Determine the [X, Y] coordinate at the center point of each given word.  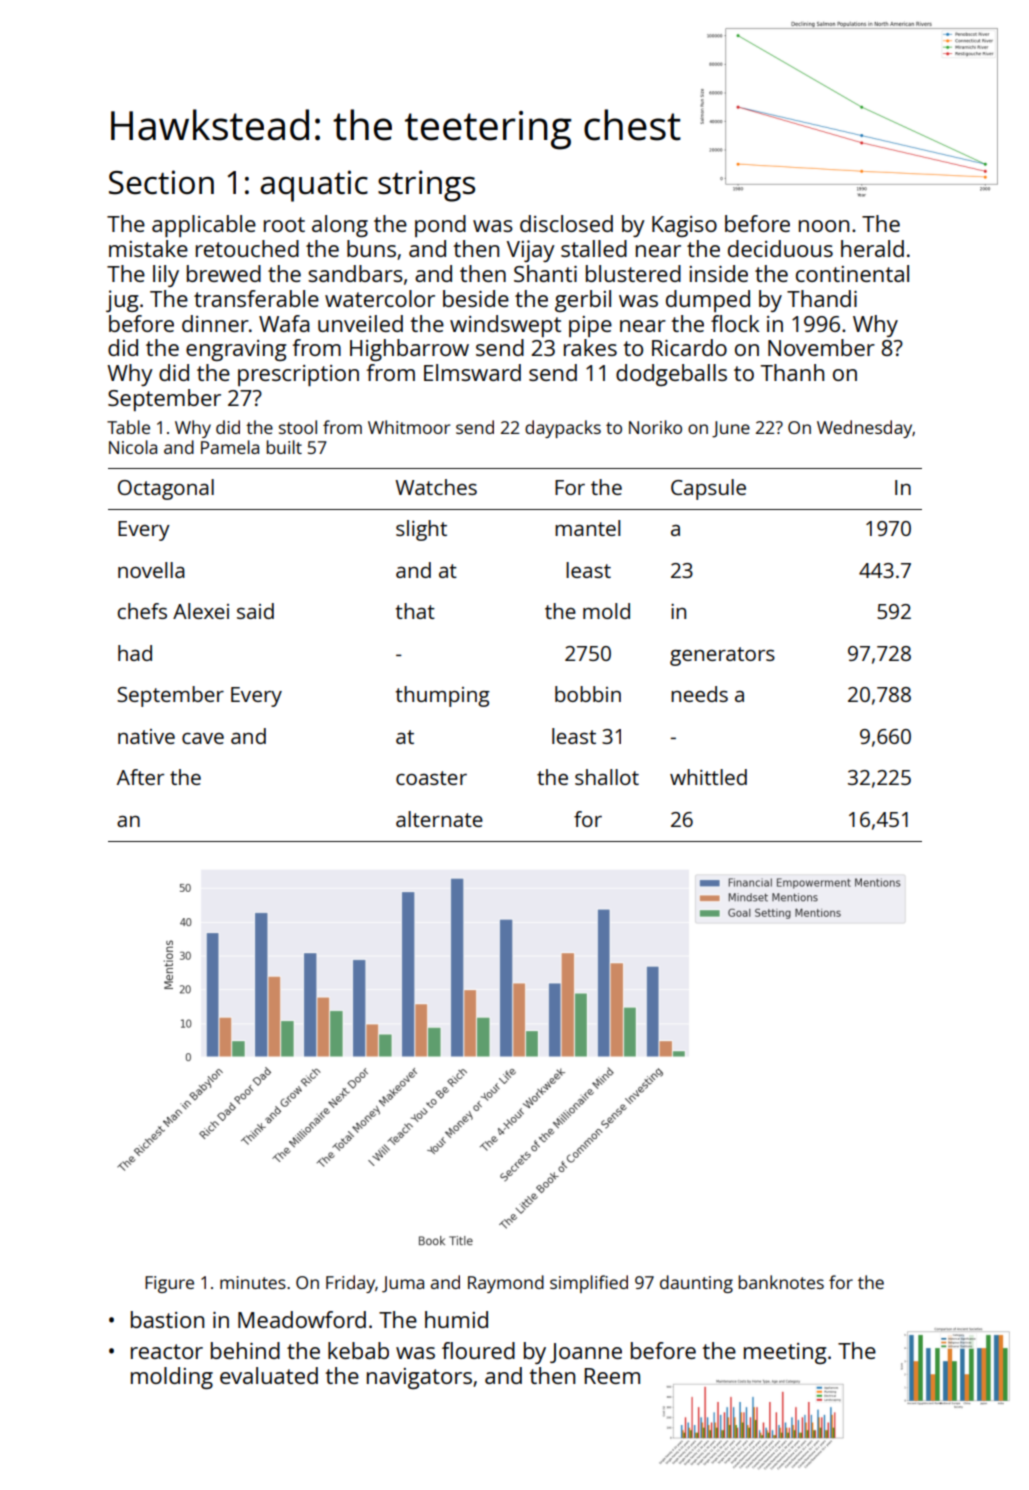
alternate [439, 819]
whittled [708, 777]
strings [426, 186]
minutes [253, 1282]
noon [824, 226]
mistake [148, 248]
